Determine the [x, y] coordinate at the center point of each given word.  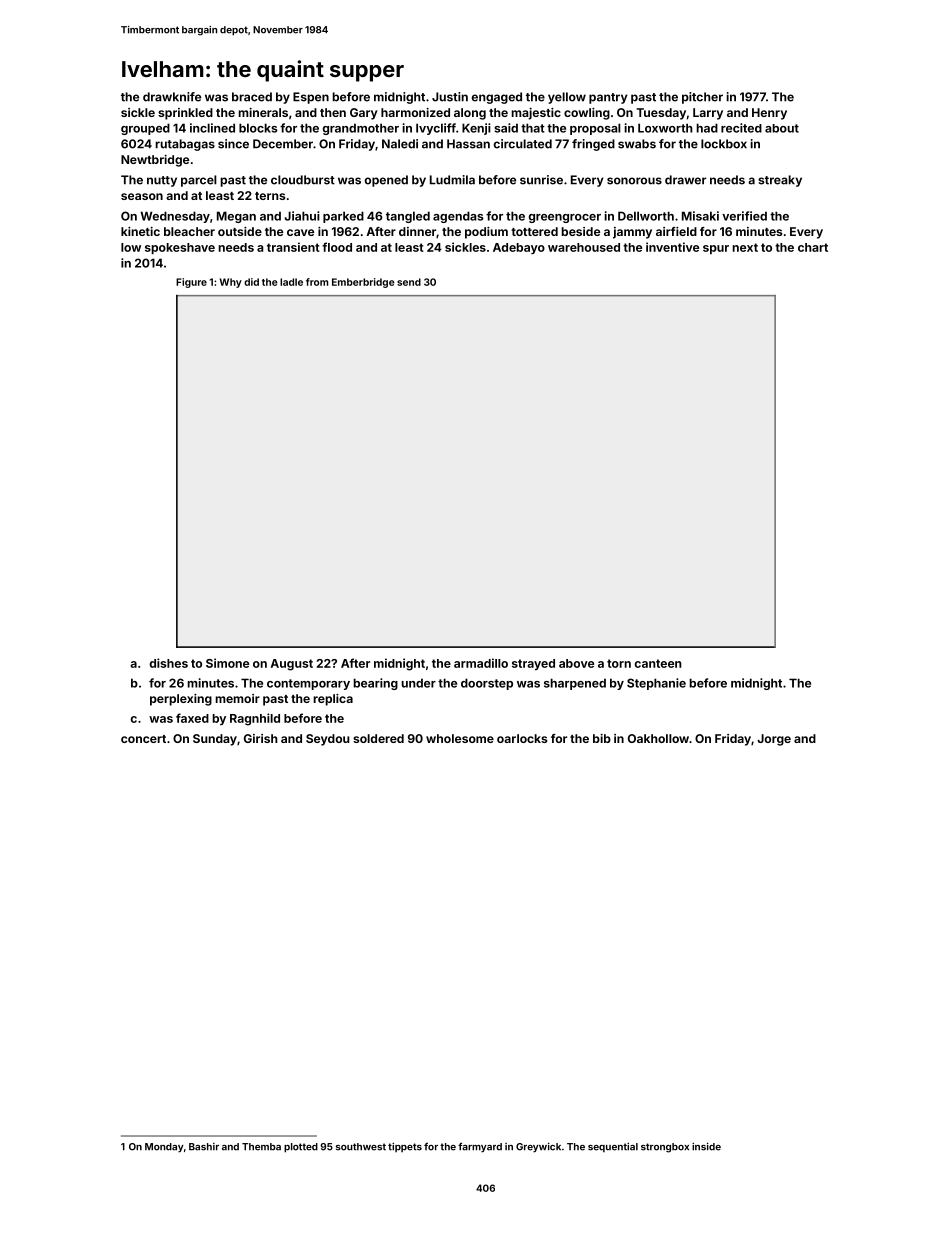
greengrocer [564, 218]
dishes [168, 663]
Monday [164, 1148]
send [409, 282]
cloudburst [303, 180]
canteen [658, 663]
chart [813, 247]
